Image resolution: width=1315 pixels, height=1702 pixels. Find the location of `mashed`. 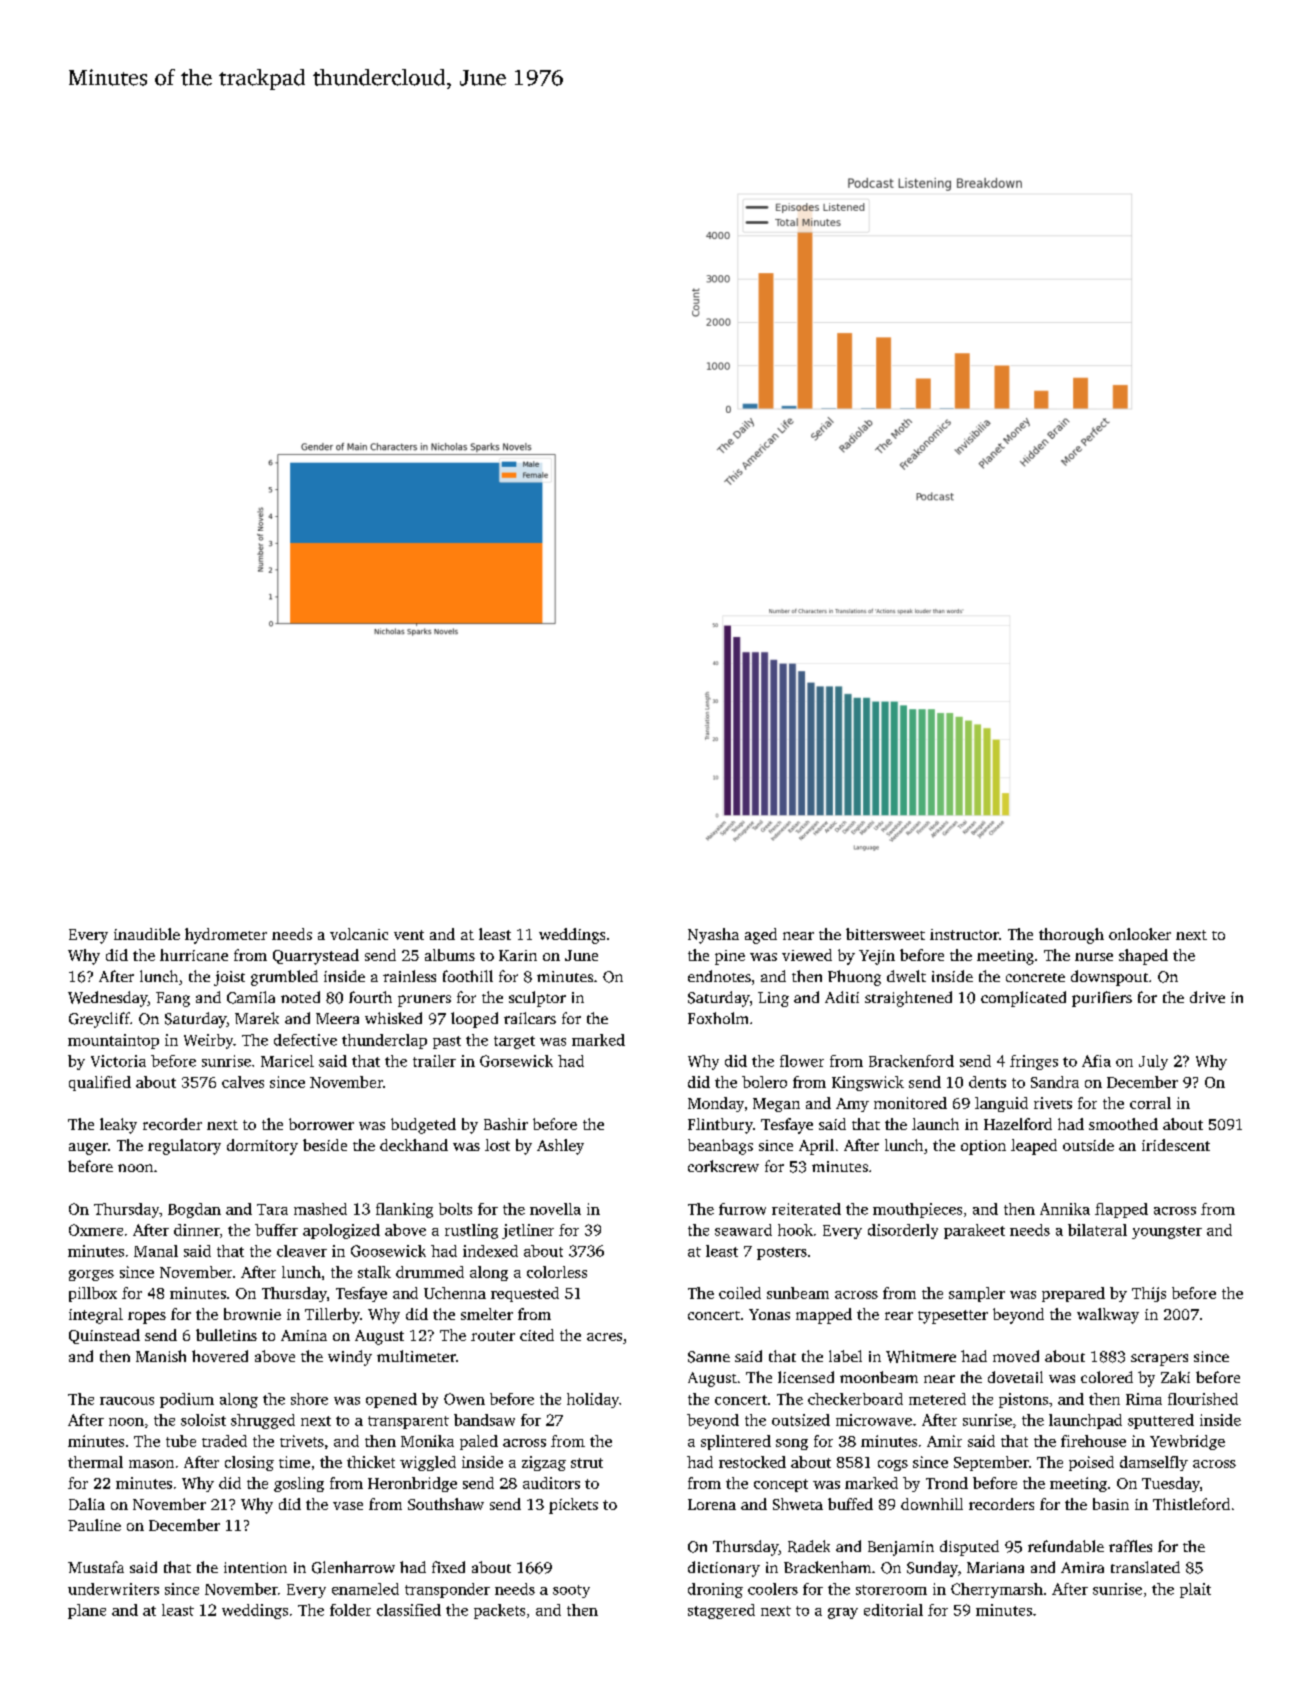

mashed is located at coordinates (320, 1209).
